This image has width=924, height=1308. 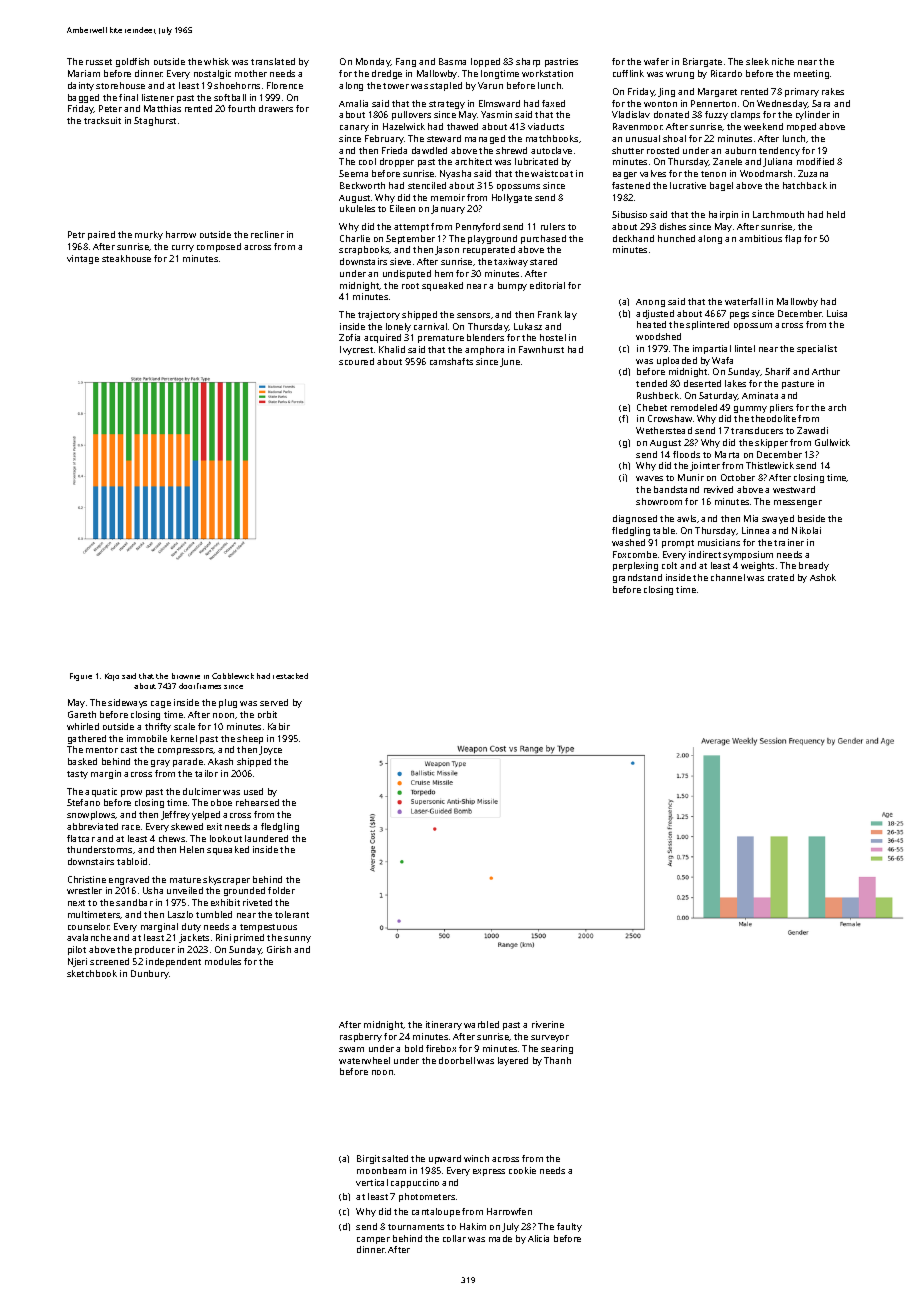 I want to click on Fawnhurst, so click(x=541, y=349).
